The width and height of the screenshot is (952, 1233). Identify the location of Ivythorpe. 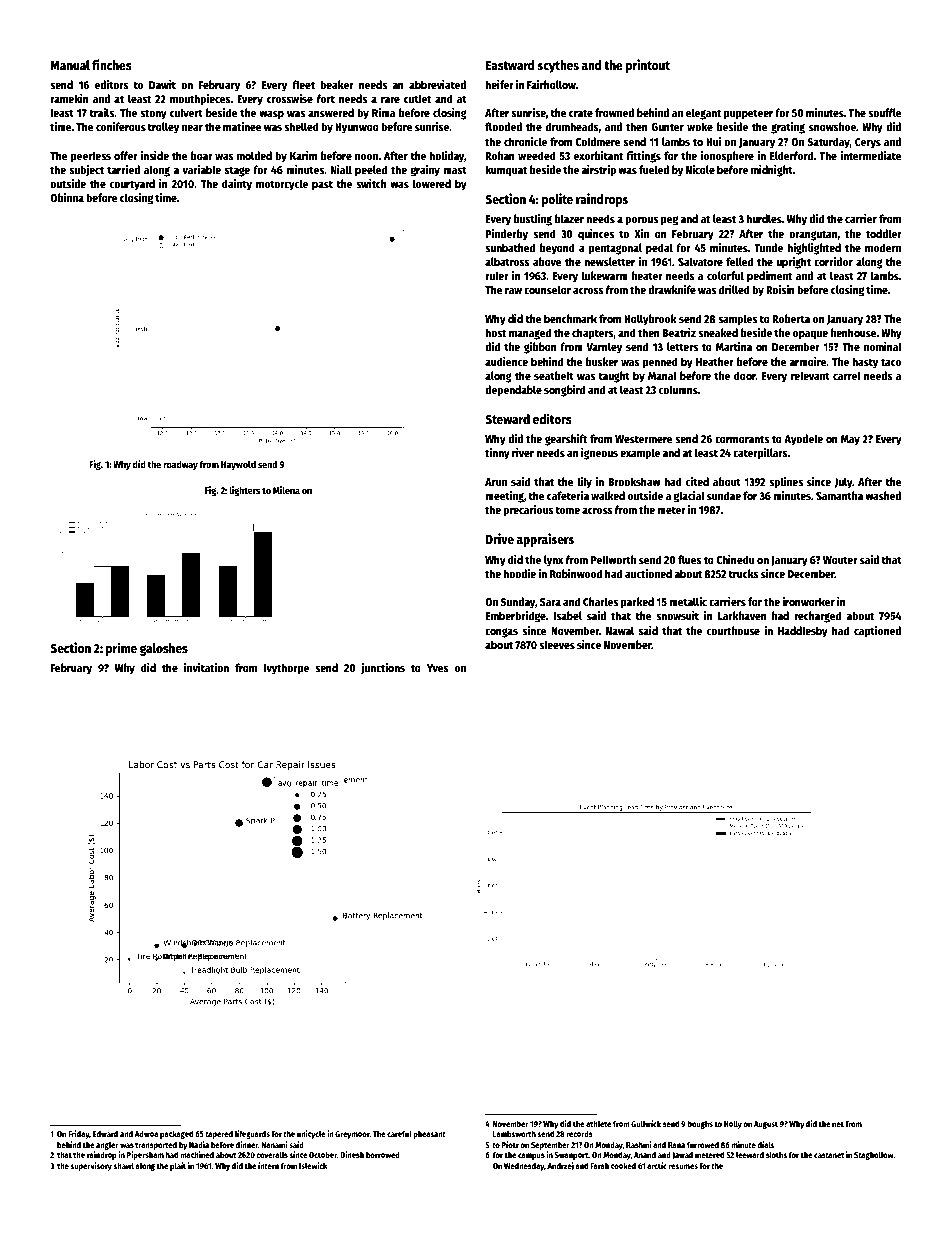
(286, 669).
